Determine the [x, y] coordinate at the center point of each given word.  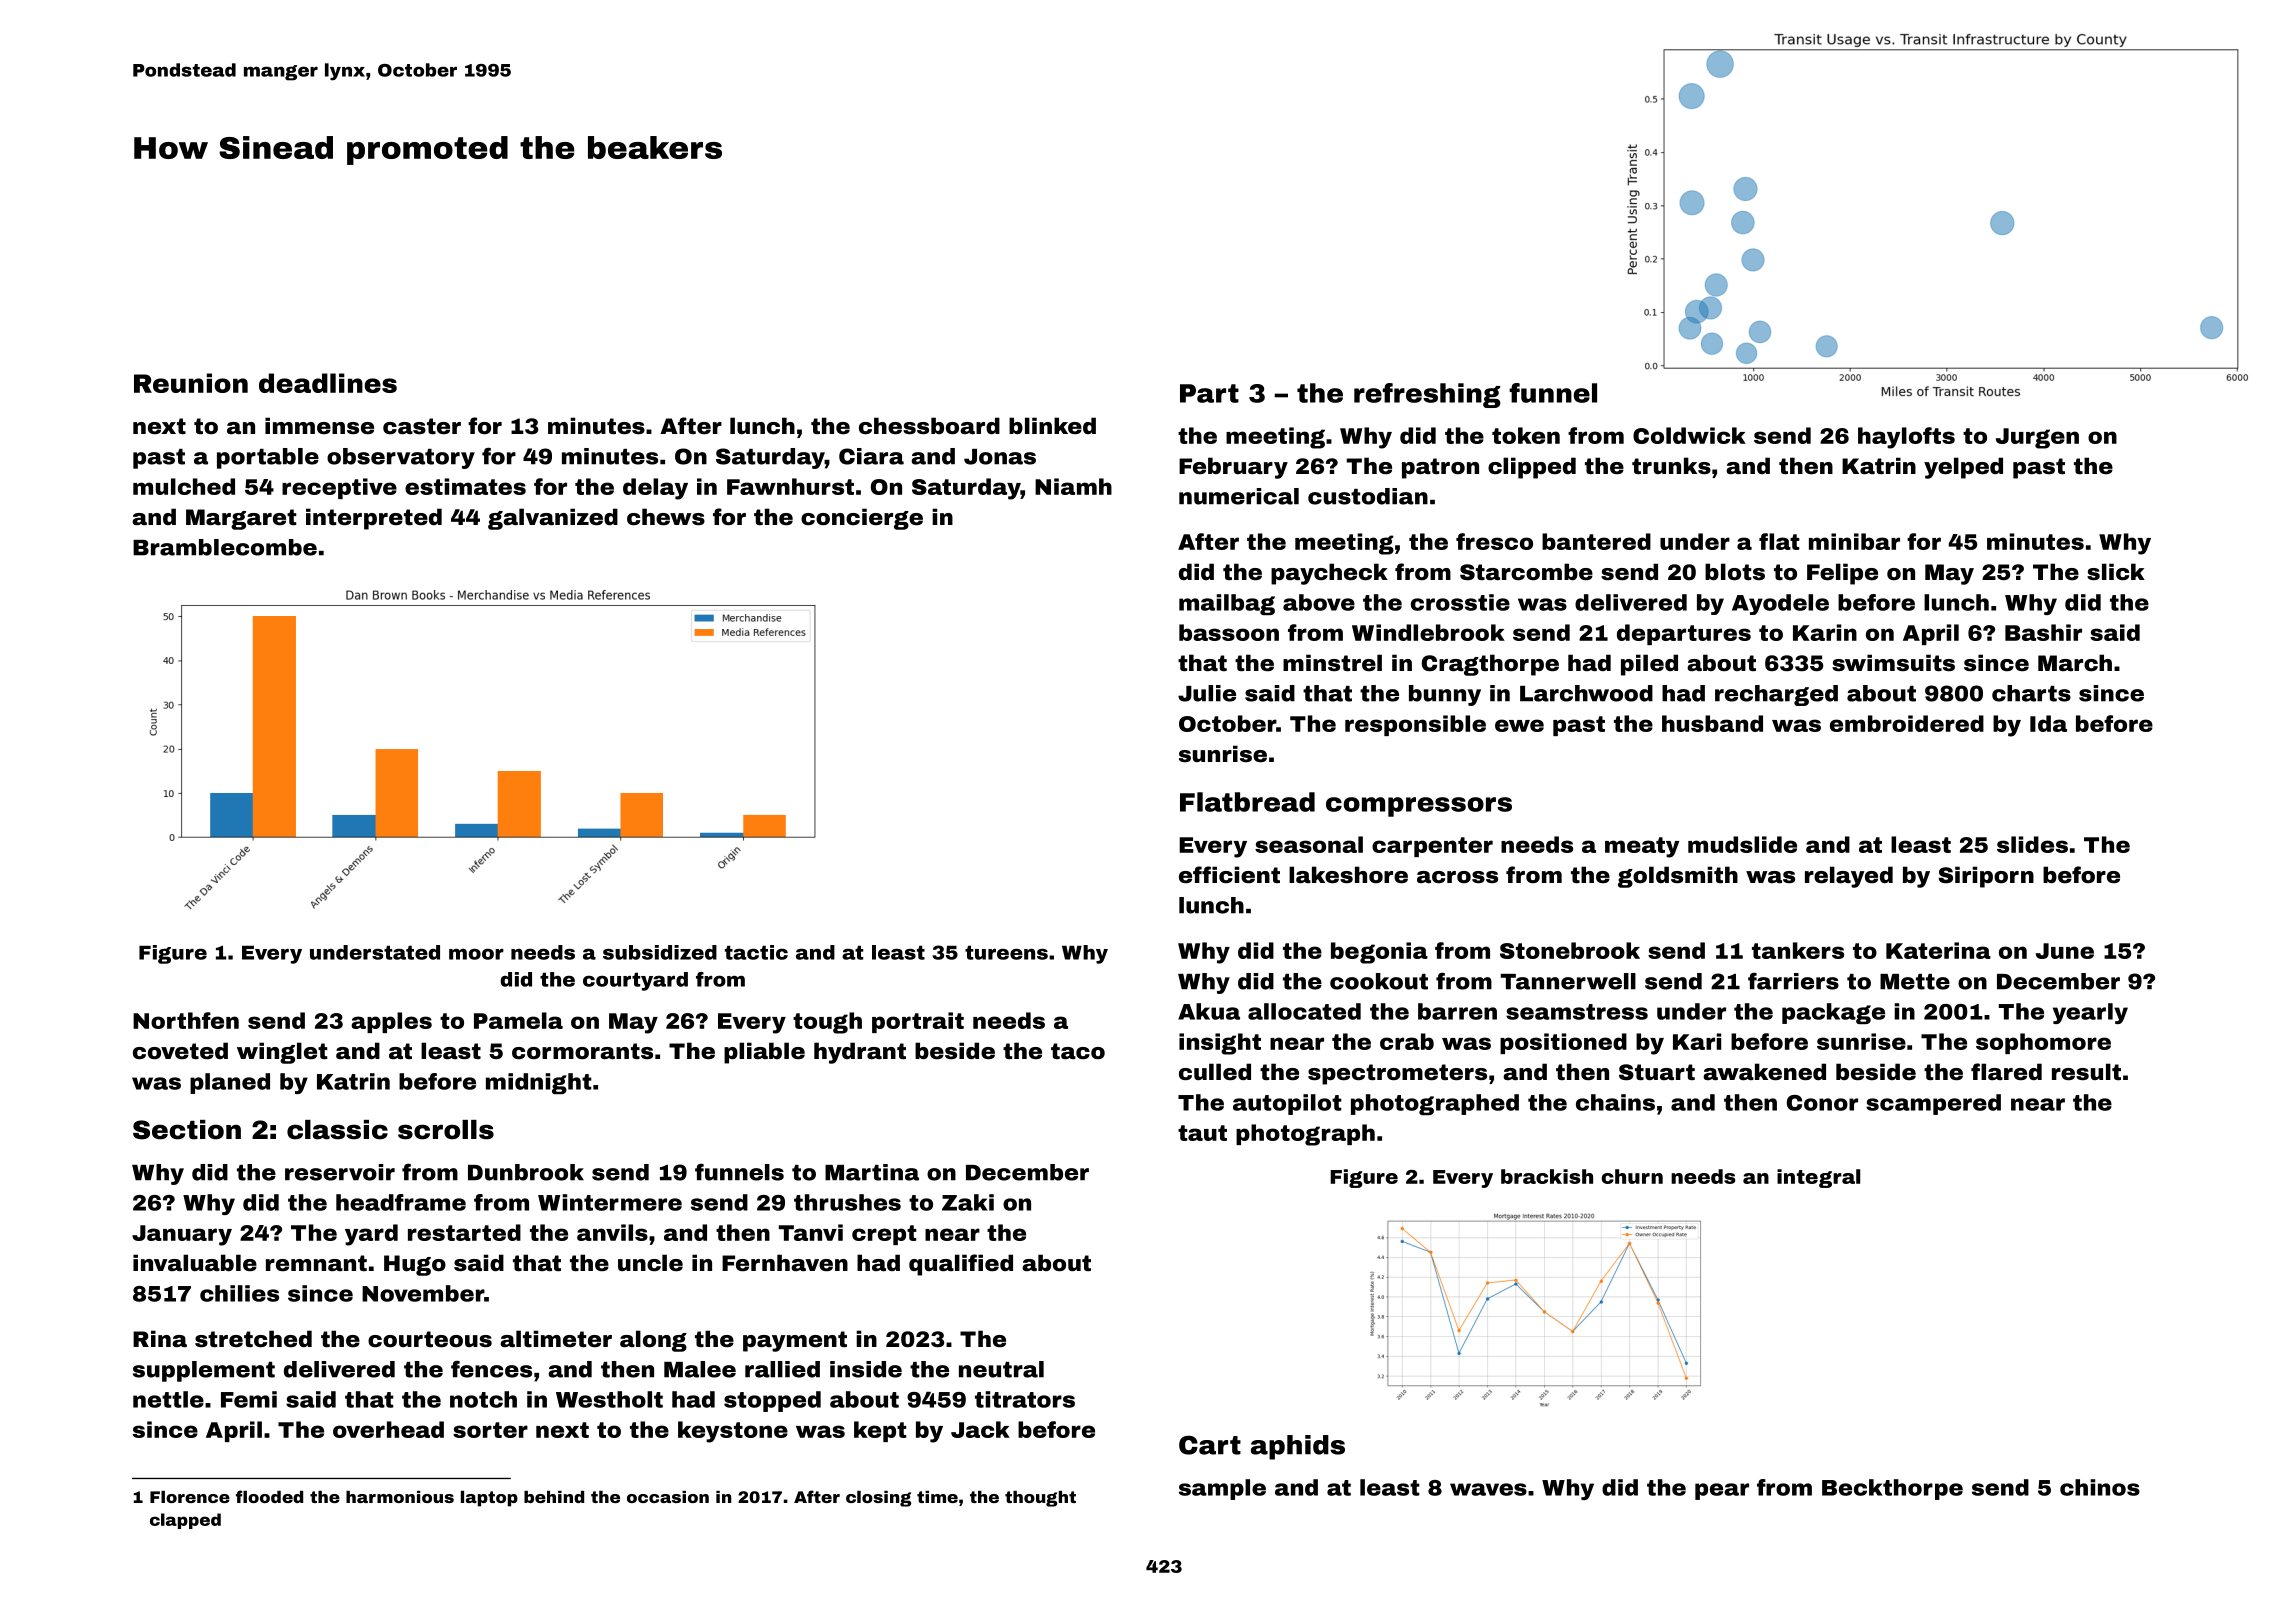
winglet [282, 1053]
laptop [489, 1499]
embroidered [1907, 723]
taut [1202, 1133]
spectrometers [1397, 1074]
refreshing [1427, 395]
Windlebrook [1428, 632]
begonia [1379, 953]
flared [2006, 1071]
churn [1632, 1176]
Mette [1915, 982]
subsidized [660, 952]
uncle [650, 1263]
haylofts [1906, 438]
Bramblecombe [225, 547]
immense [319, 425]
